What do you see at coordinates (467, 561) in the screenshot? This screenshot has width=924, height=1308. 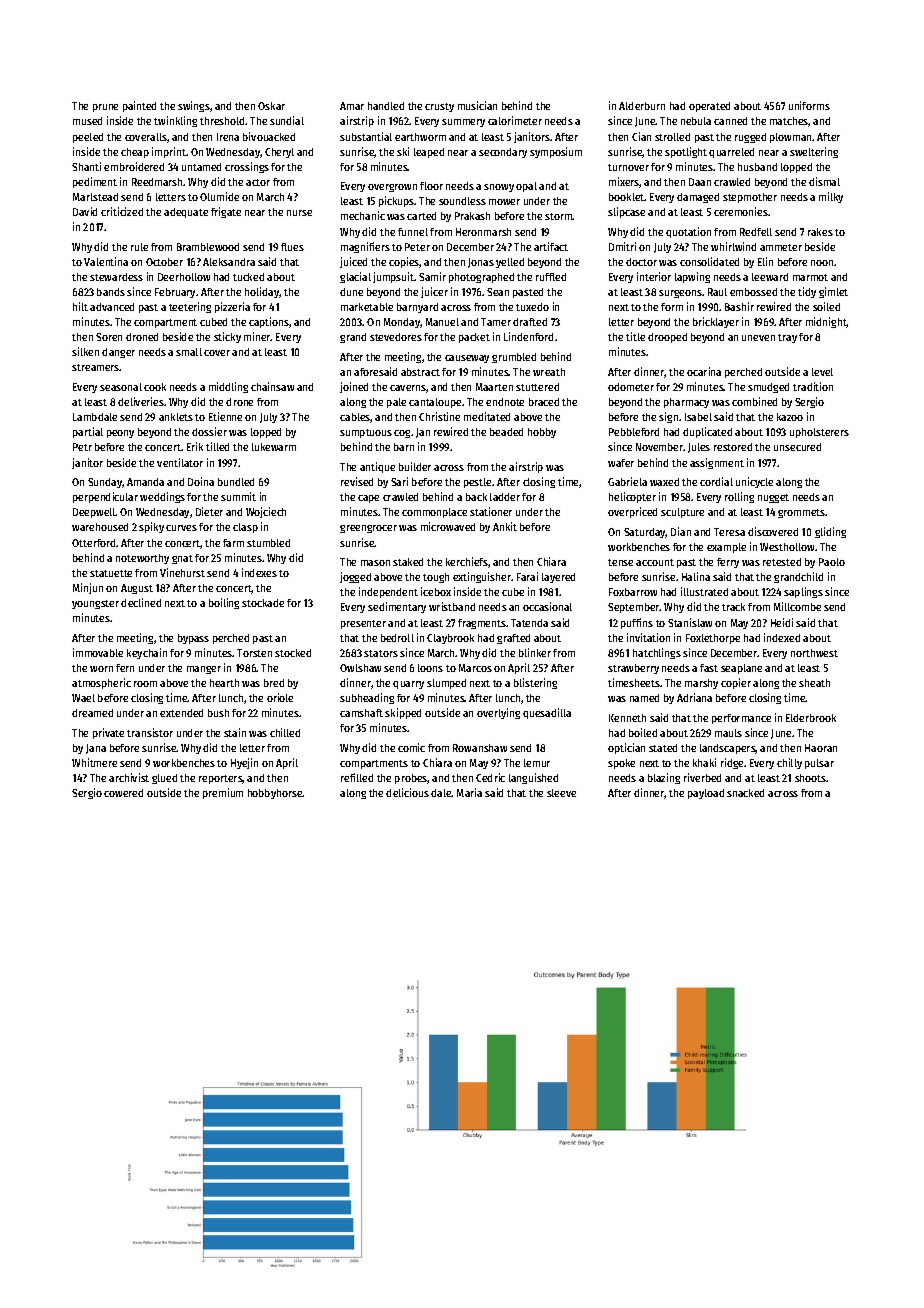 I see `kerchiefs` at bounding box center [467, 561].
